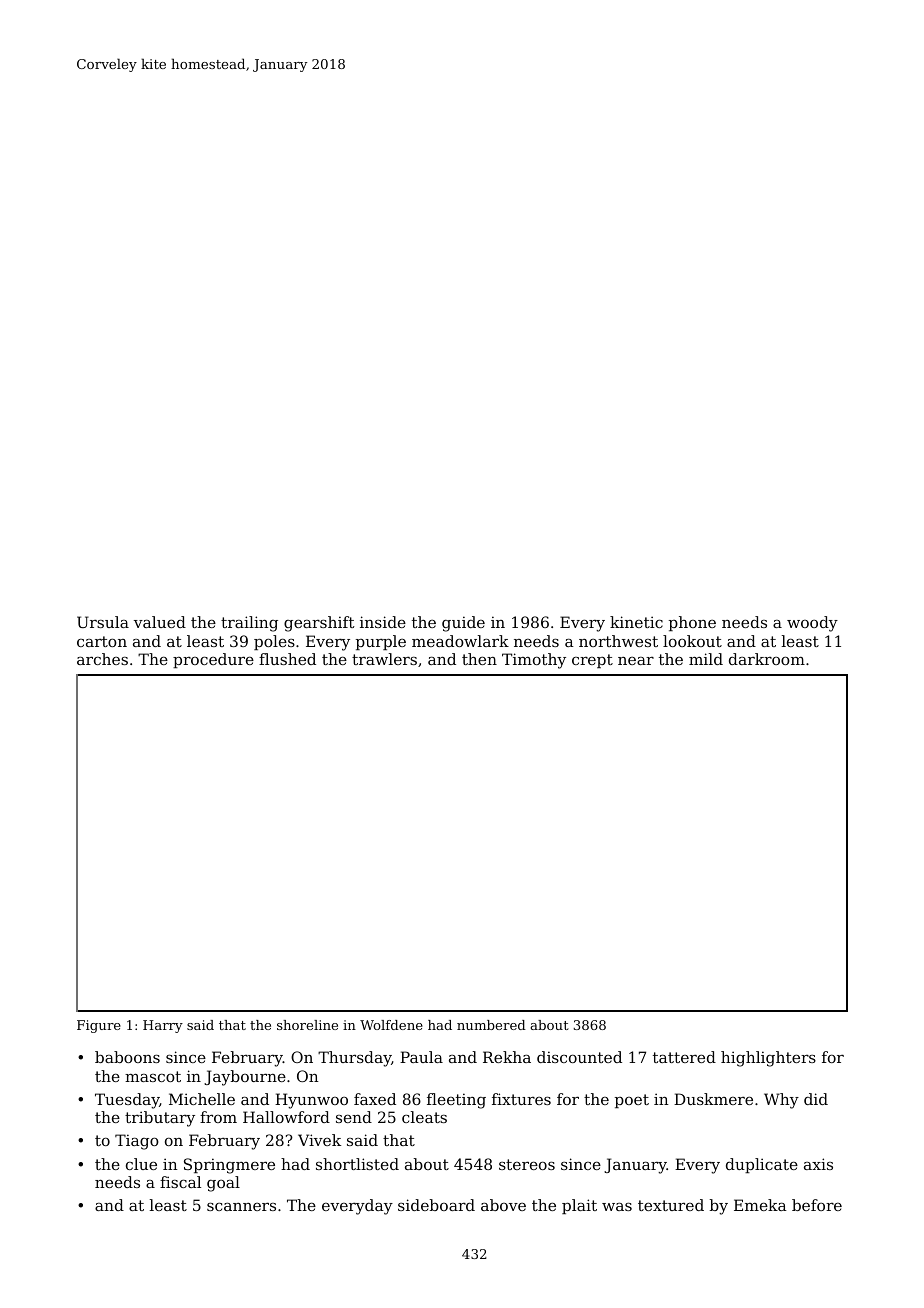 This page has height=1308, width=924. I want to click on phone, so click(692, 623).
